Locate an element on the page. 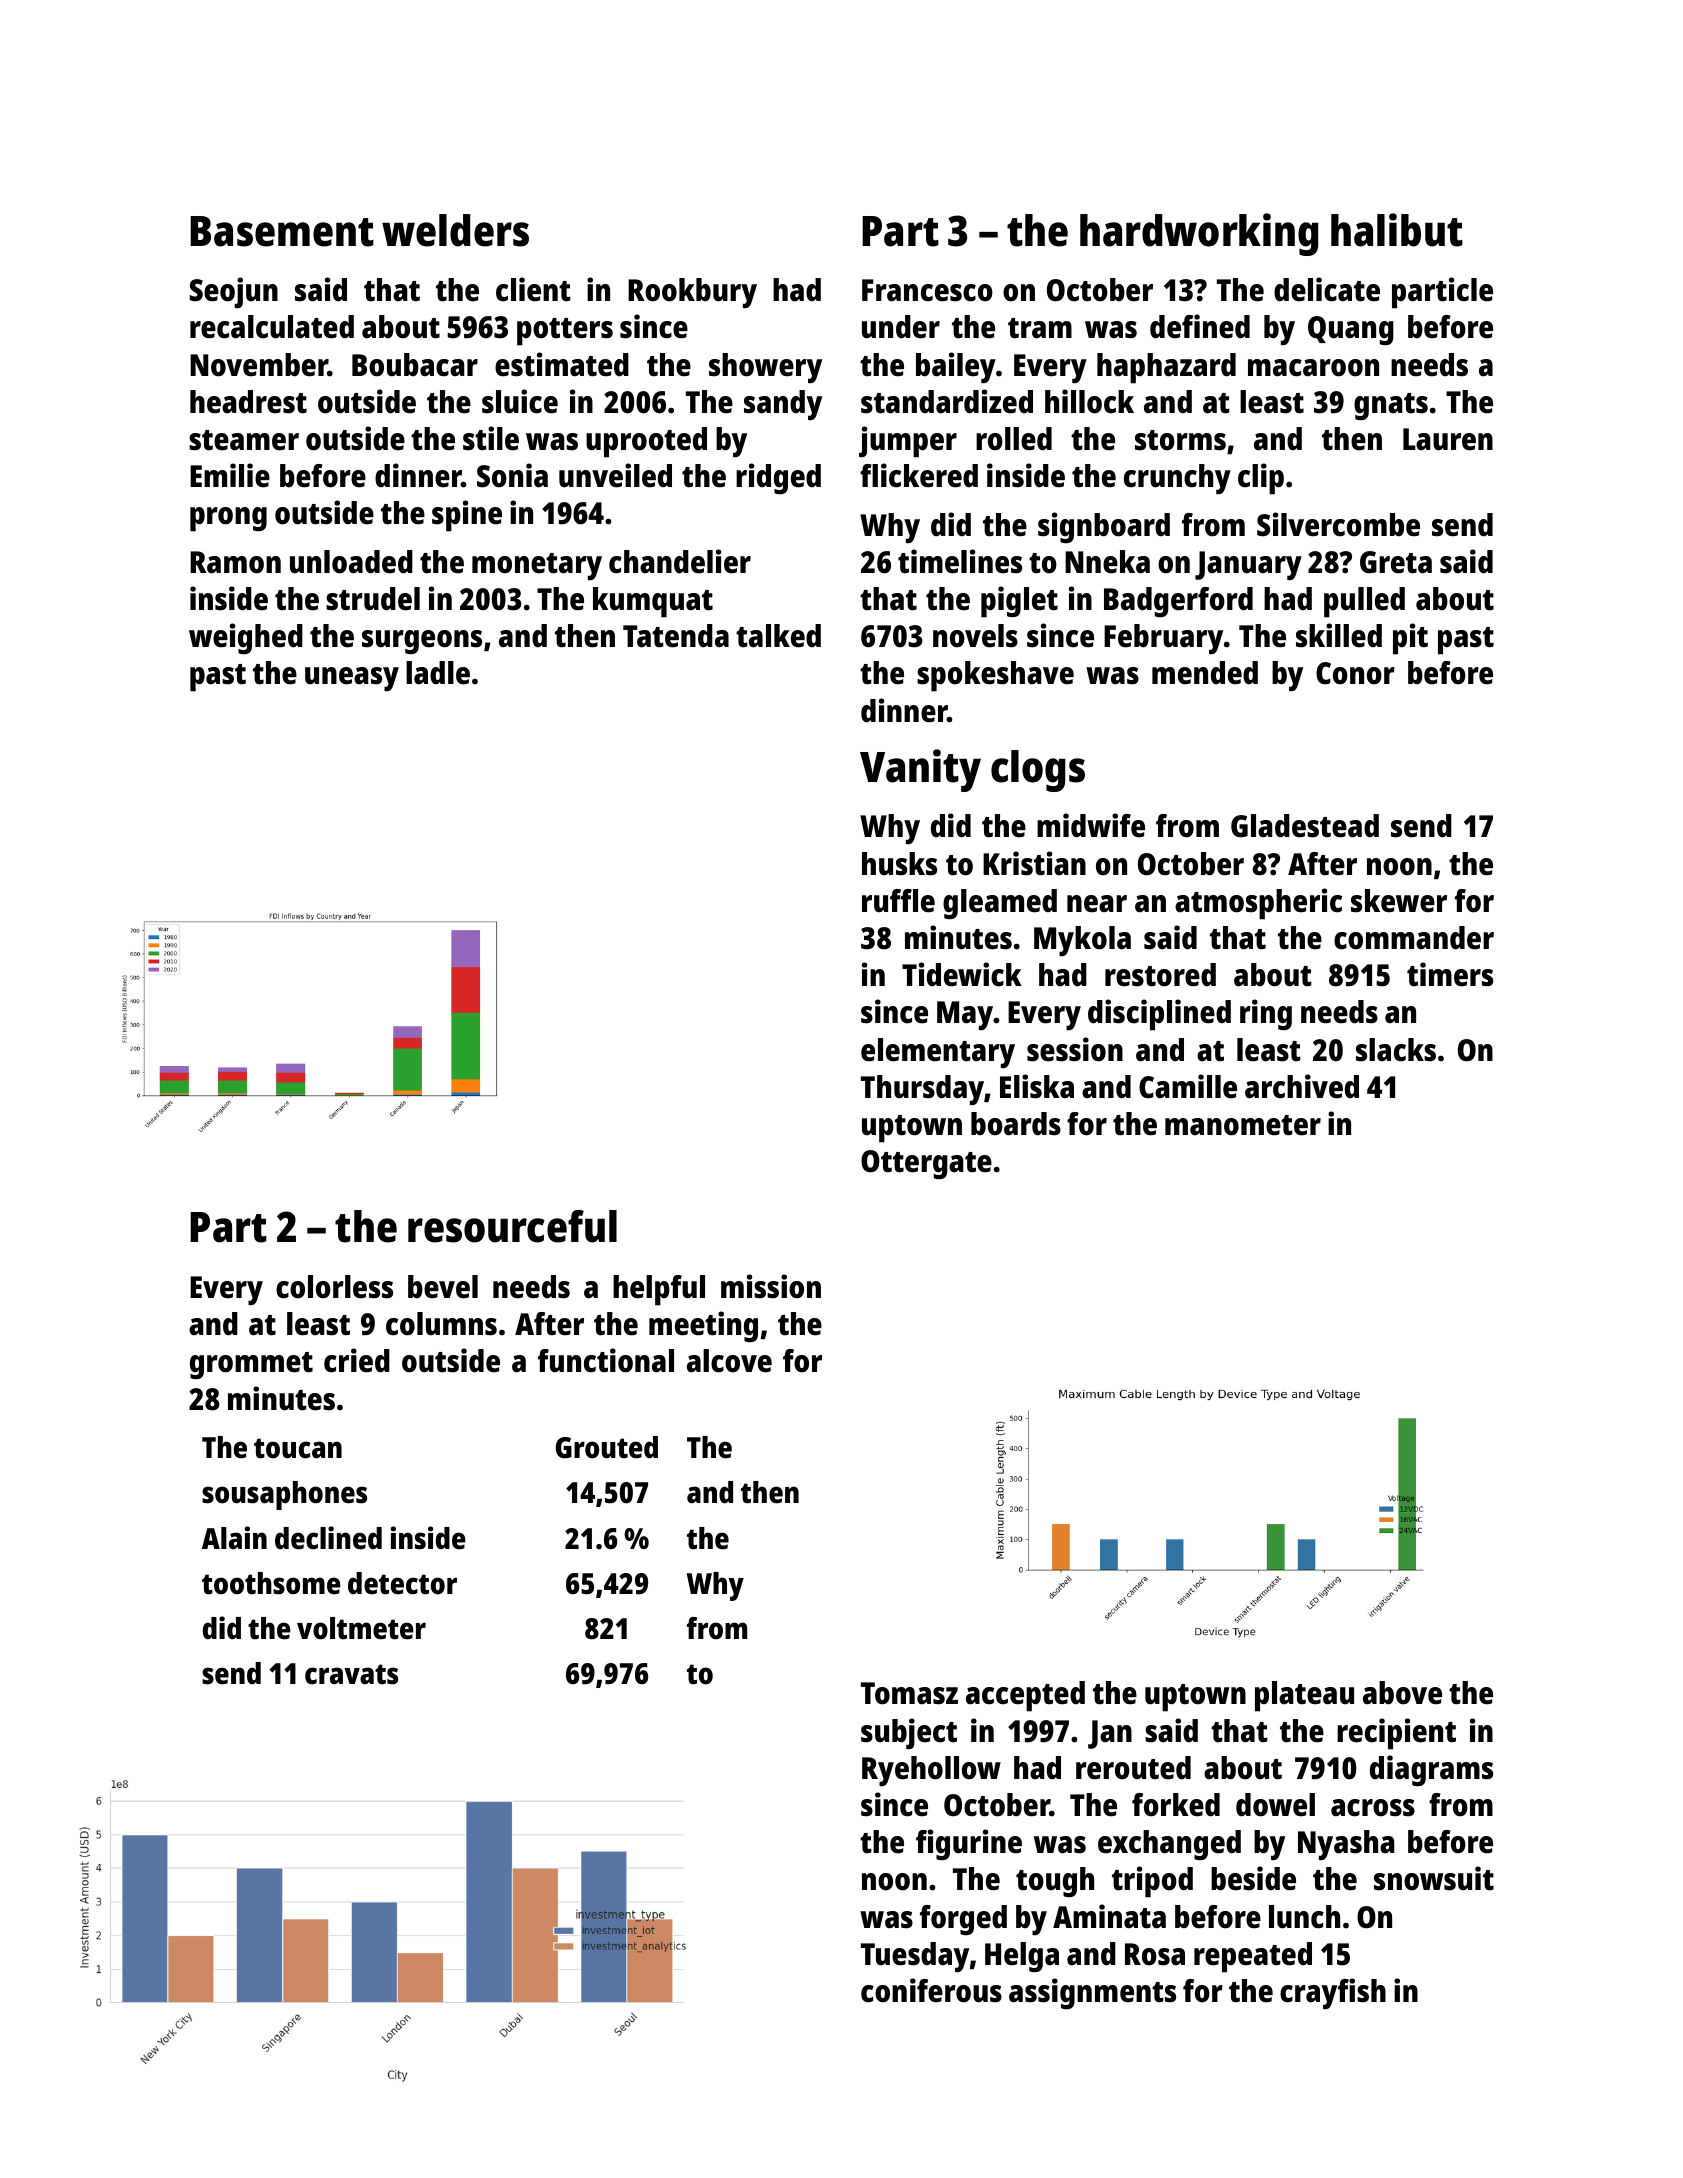  cravats is located at coordinates (351, 1674).
